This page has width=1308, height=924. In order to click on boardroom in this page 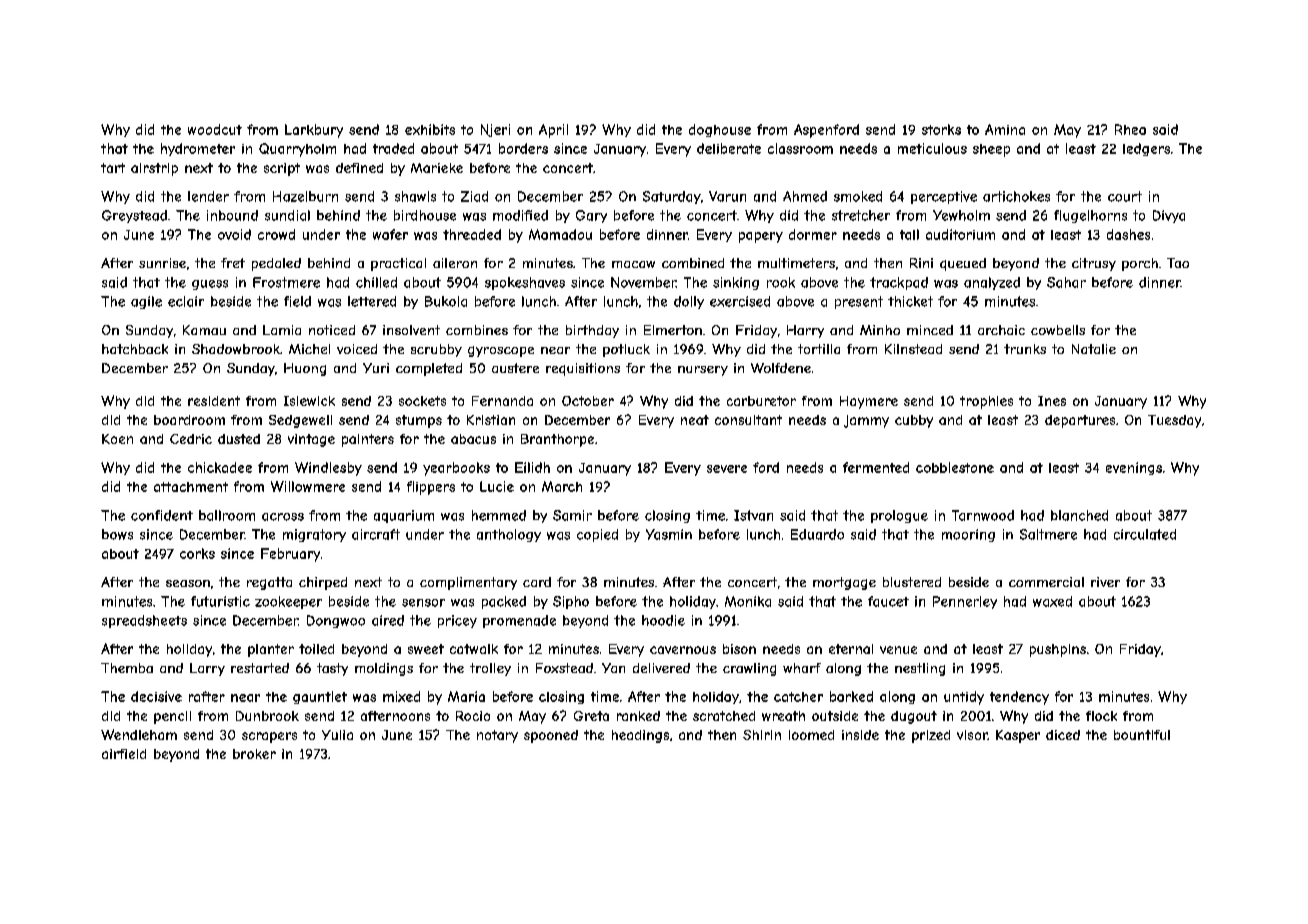, I will do `click(189, 420)`.
